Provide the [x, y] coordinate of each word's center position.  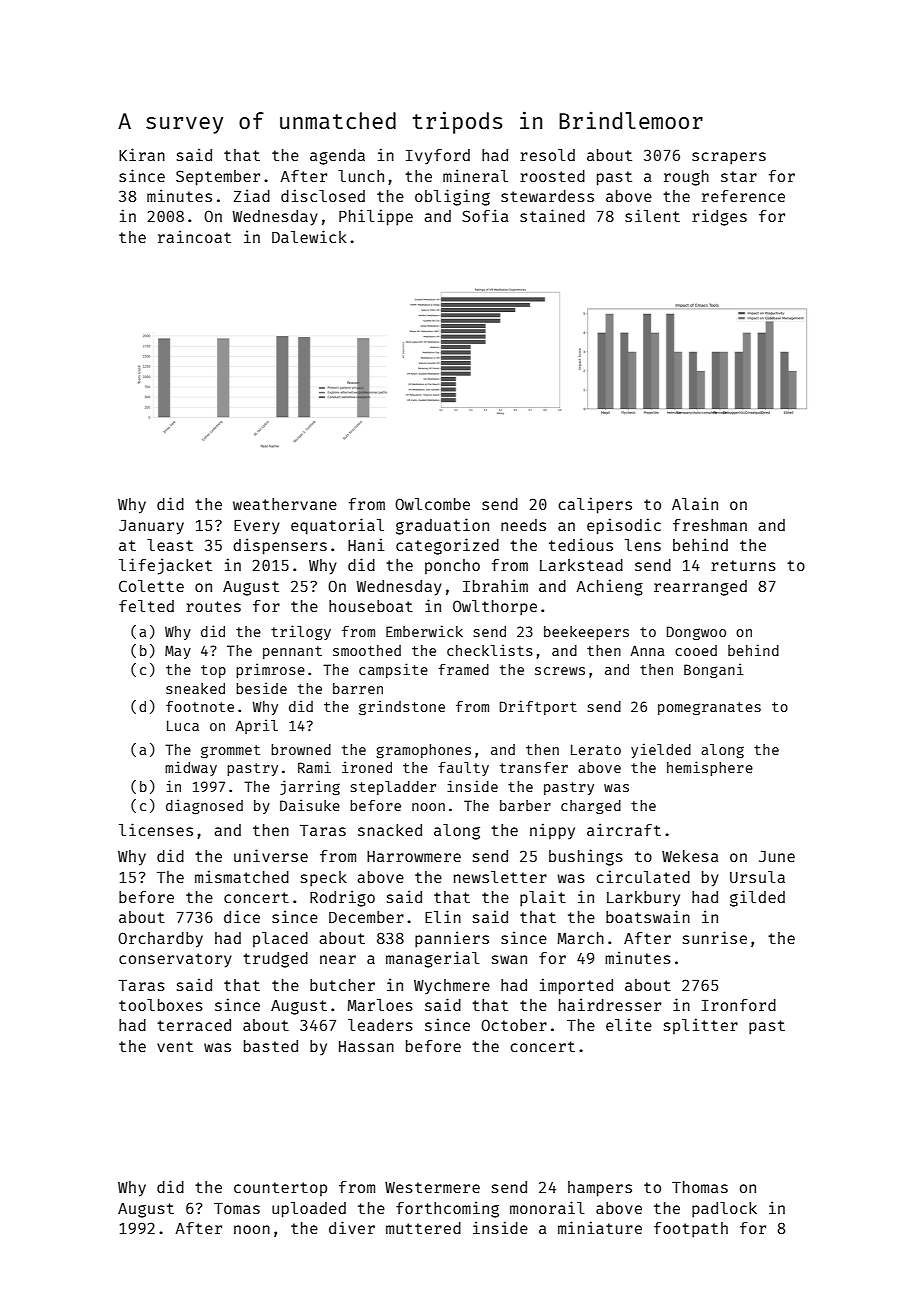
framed [463, 669]
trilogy [301, 632]
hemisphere [710, 768]
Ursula [757, 877]
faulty [463, 769]
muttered [423, 1228]
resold [547, 155]
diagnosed [204, 806]
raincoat [194, 236]
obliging [452, 197]
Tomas [237, 1208]
